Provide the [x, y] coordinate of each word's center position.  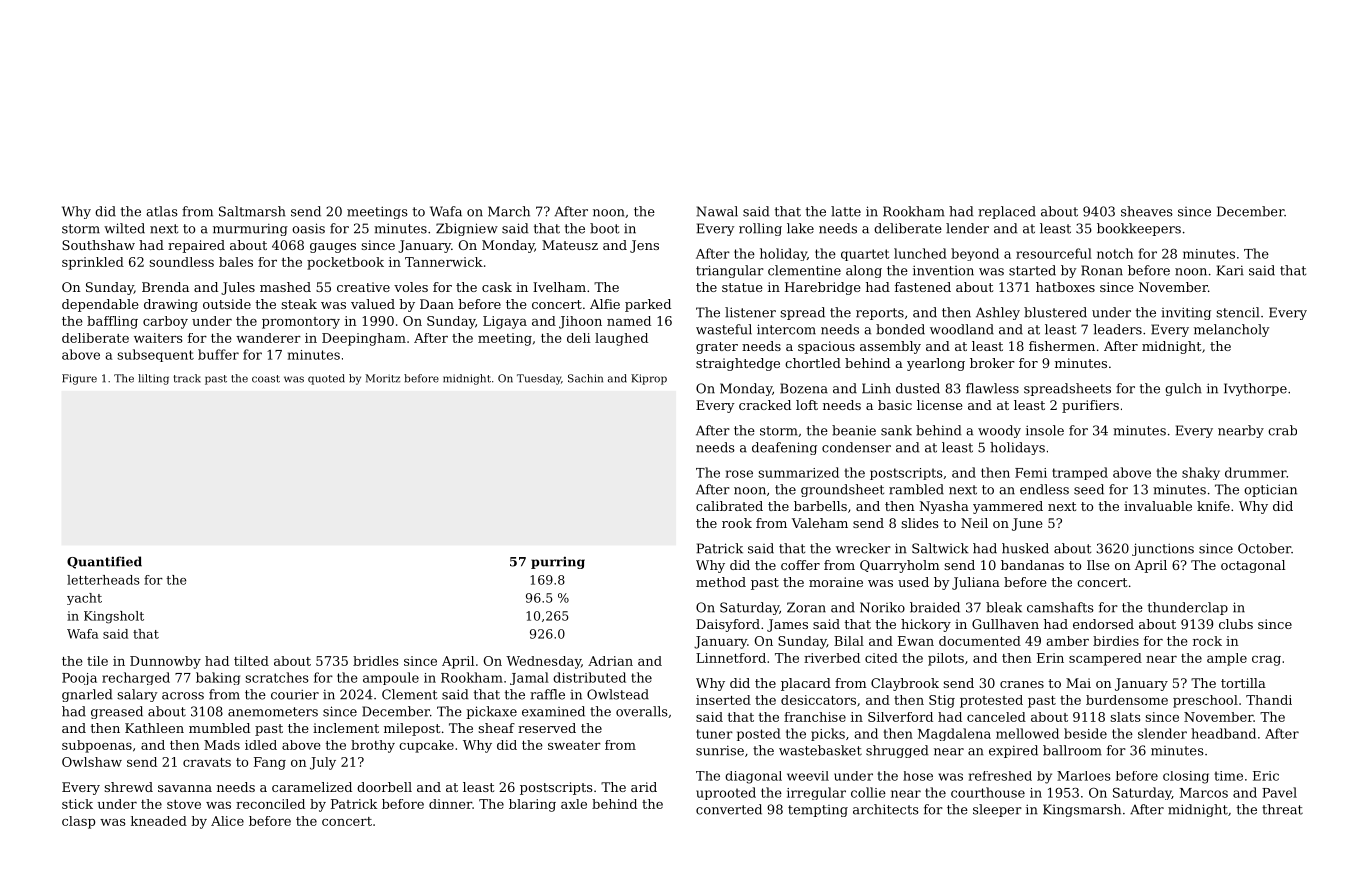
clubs [1236, 624]
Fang [270, 763]
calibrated [729, 506]
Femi [1031, 473]
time [1229, 776]
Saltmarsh [252, 211]
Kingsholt [114, 617]
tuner [714, 734]
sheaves [1147, 211]
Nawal [717, 211]
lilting [153, 379]
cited [881, 658]
